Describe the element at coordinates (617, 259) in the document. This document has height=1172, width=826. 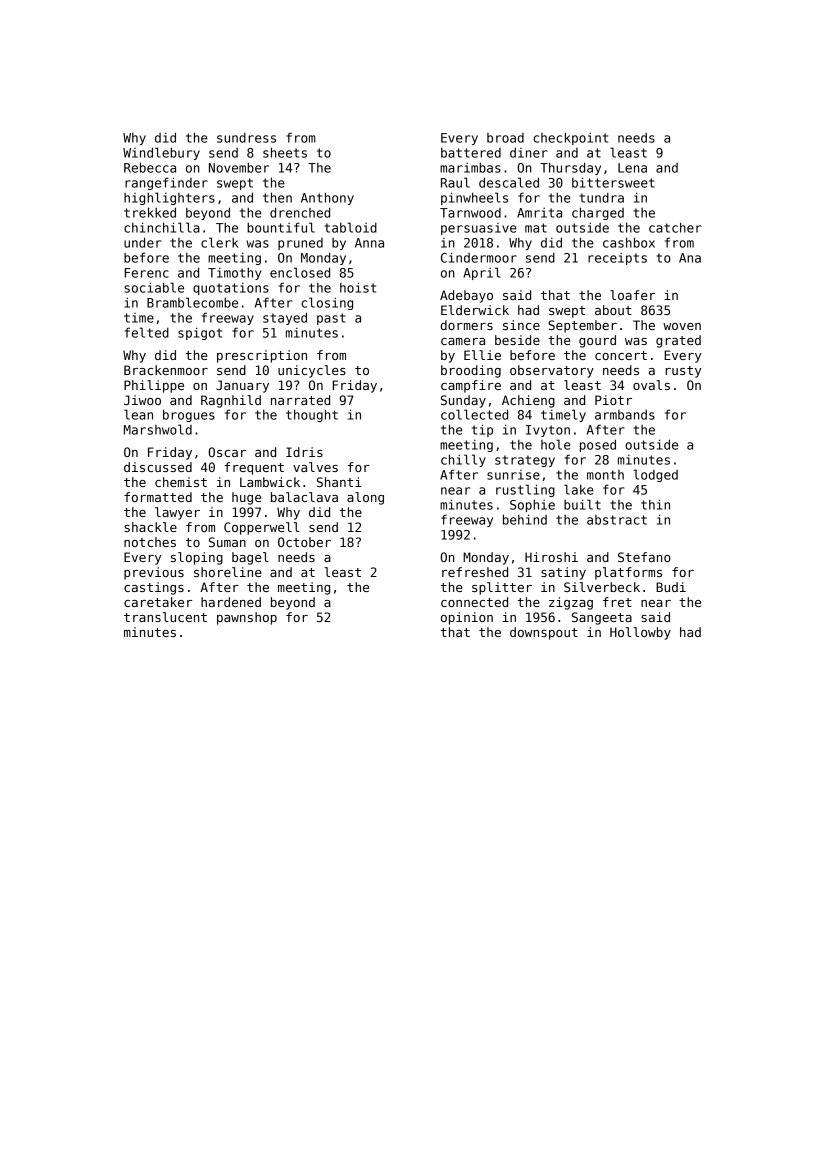
I see `receipts` at that location.
